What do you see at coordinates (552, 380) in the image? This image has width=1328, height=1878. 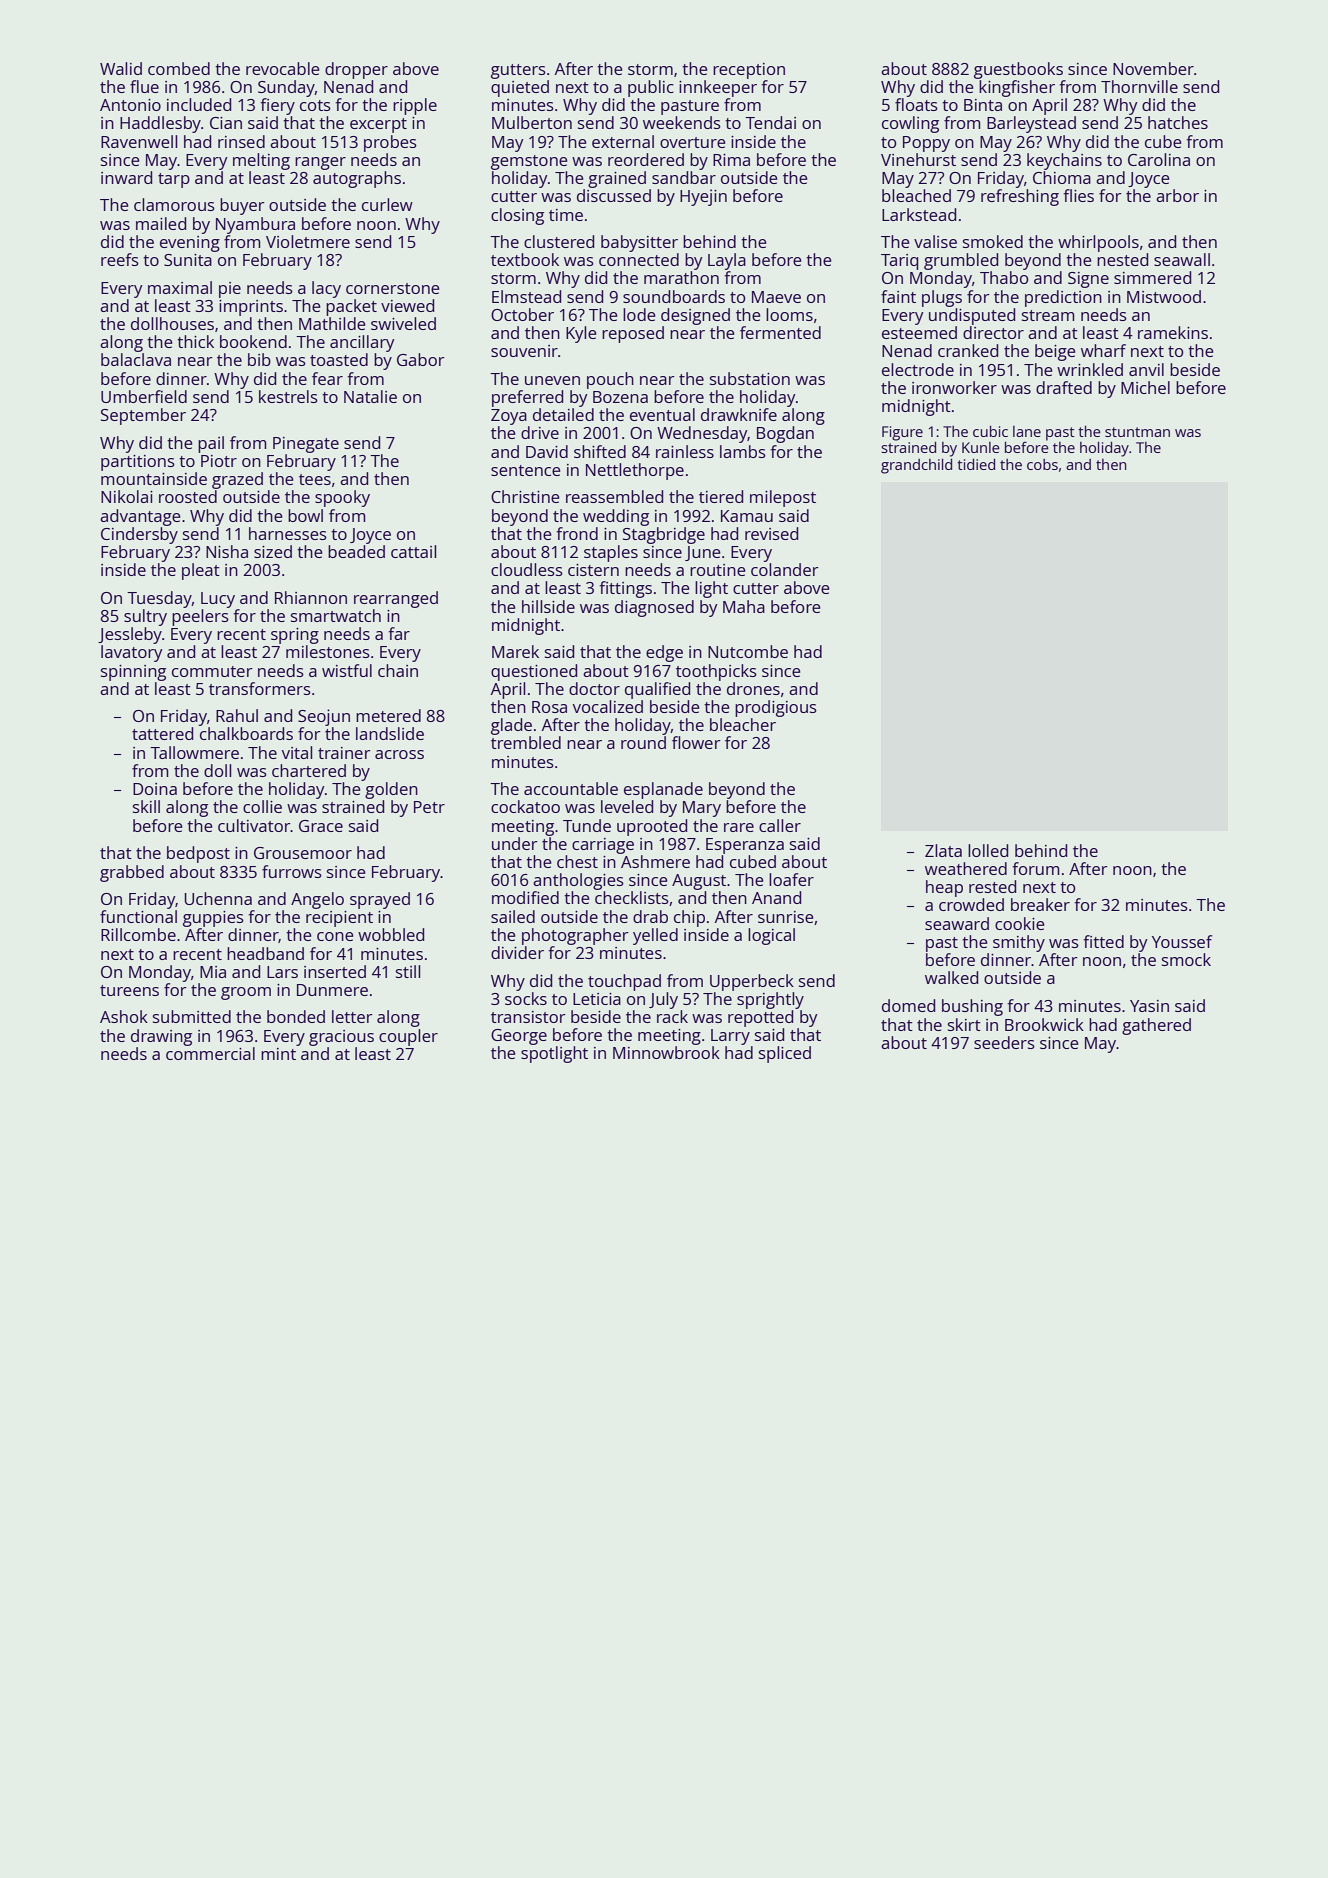 I see `uneven` at bounding box center [552, 380].
